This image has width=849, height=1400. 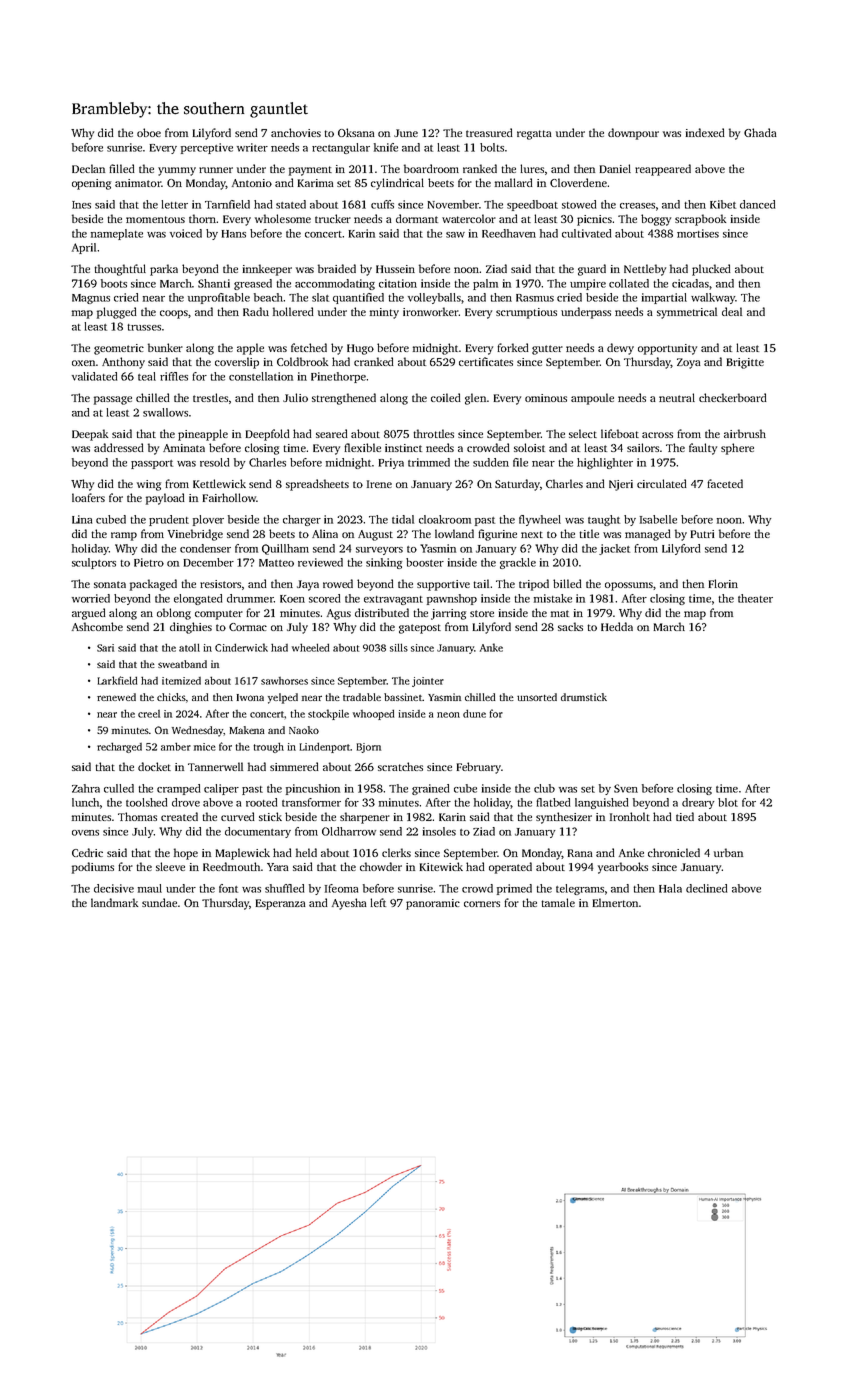 What do you see at coordinates (723, 583) in the image?
I see `Florin` at bounding box center [723, 583].
